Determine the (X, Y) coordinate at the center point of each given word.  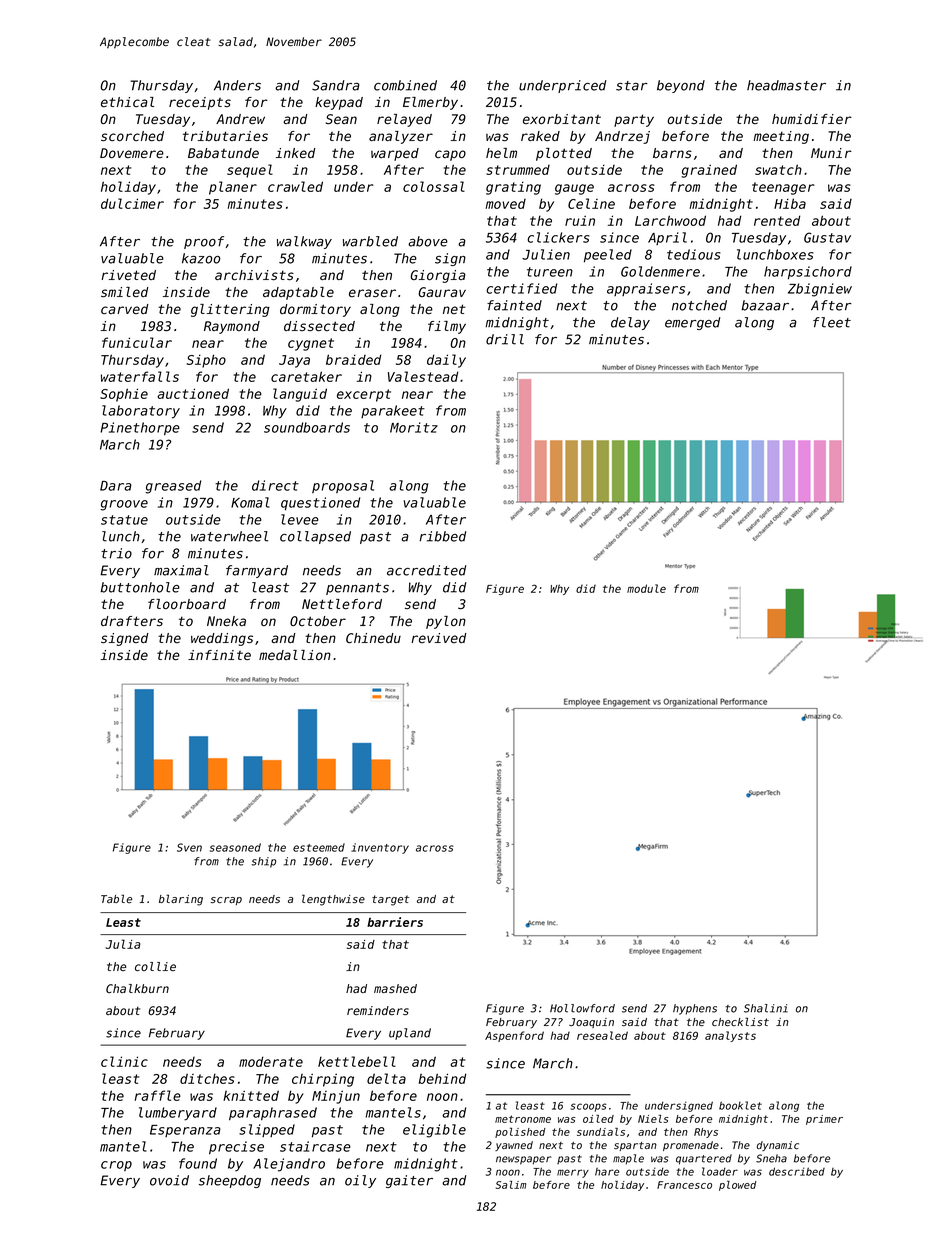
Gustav (827, 237)
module (646, 588)
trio (116, 553)
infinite (219, 655)
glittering (230, 310)
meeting (781, 137)
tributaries (225, 136)
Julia (123, 944)
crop (116, 1166)
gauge (574, 189)
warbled (370, 241)
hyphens (695, 1009)
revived (439, 638)
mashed (395, 988)
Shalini (766, 1008)
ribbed (442, 536)
